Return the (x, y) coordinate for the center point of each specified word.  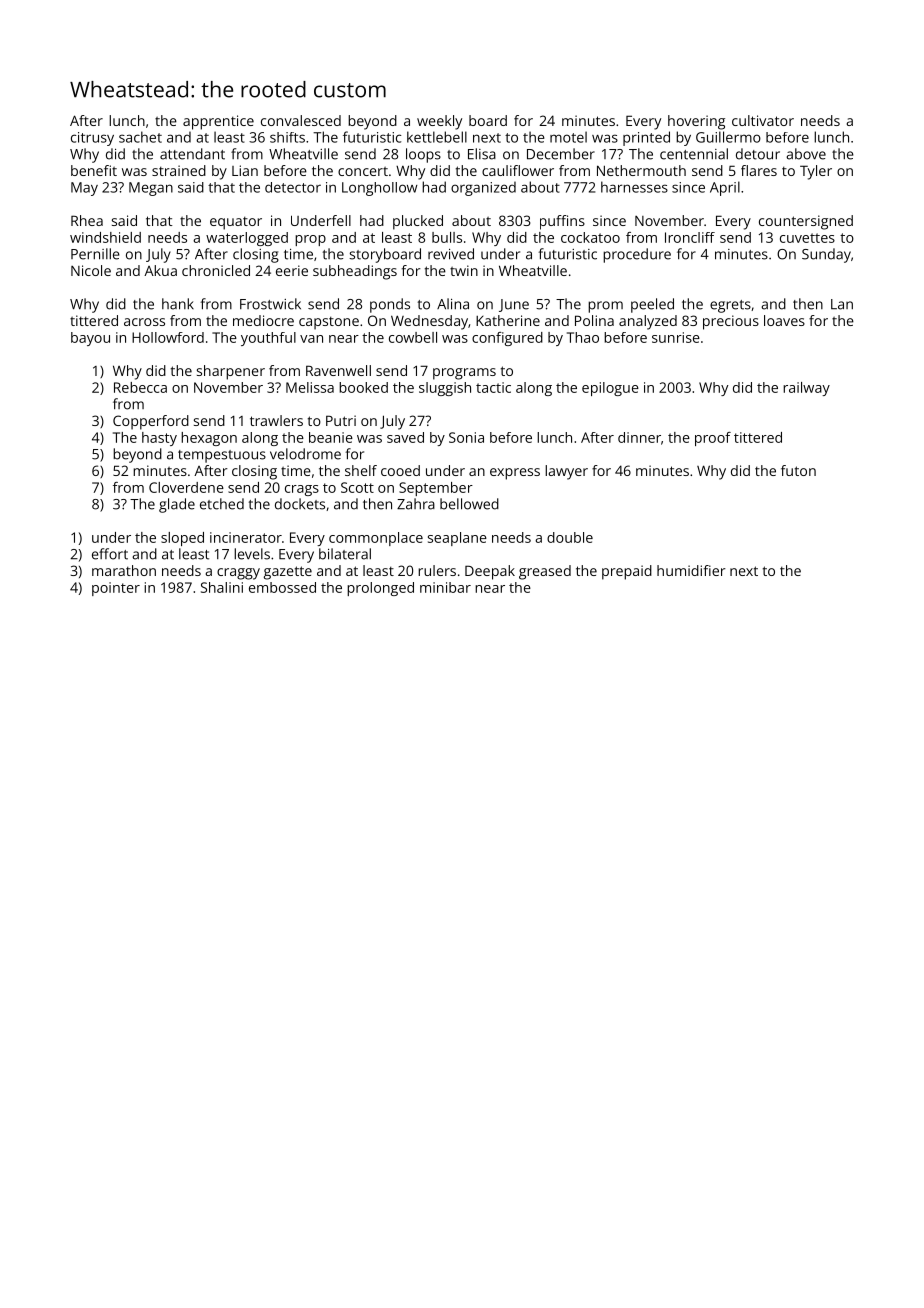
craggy (238, 574)
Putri (341, 420)
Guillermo (728, 137)
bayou (90, 339)
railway (806, 389)
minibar (445, 587)
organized (483, 188)
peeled (652, 305)
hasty (159, 439)
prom (605, 307)
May (84, 189)
